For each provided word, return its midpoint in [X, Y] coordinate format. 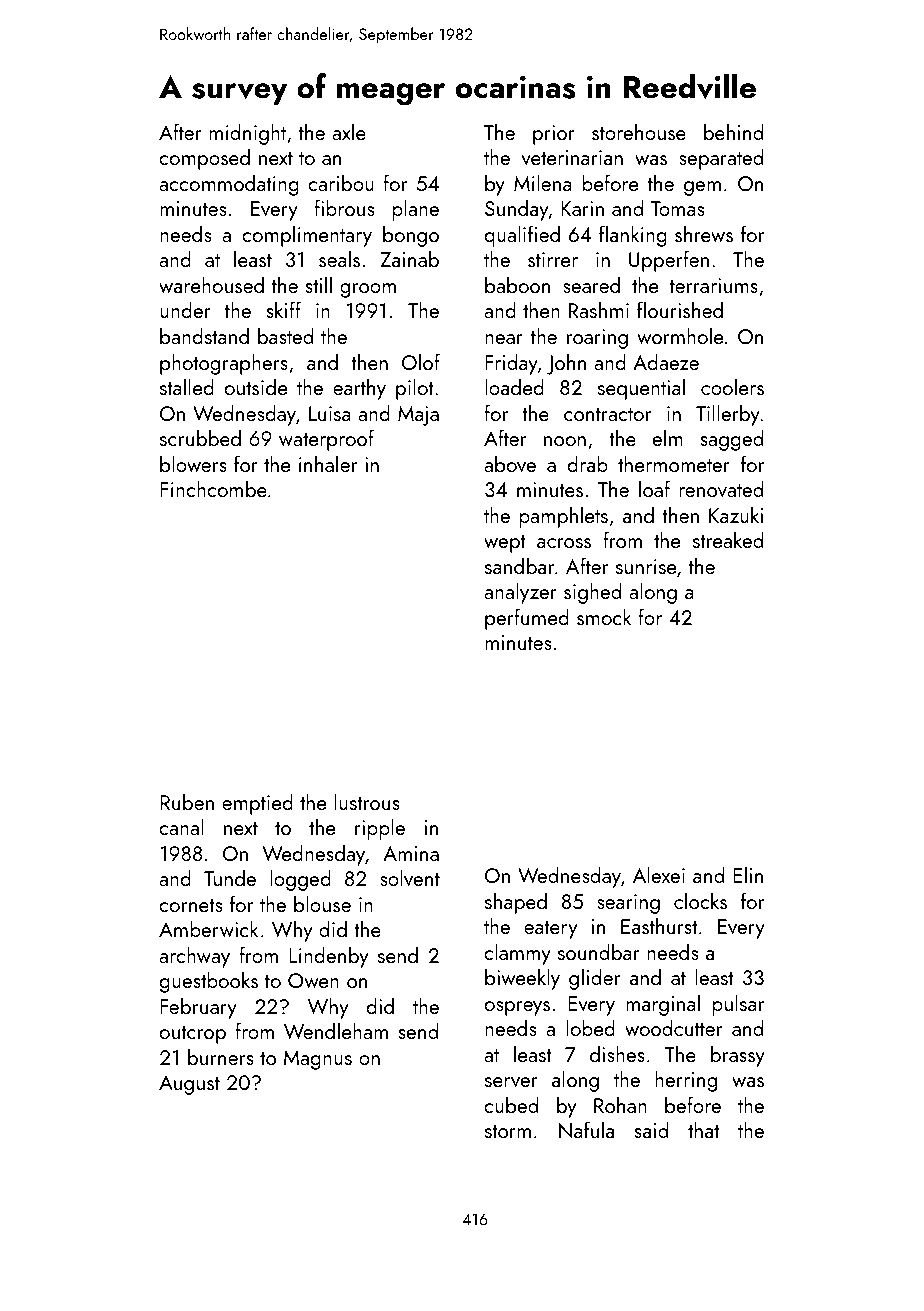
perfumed [527, 619]
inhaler [328, 463]
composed [204, 159]
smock [604, 616]
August [189, 1085]
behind [733, 131]
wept [505, 544]
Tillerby [728, 415]
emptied [257, 804]
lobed [590, 1027]
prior [554, 135]
